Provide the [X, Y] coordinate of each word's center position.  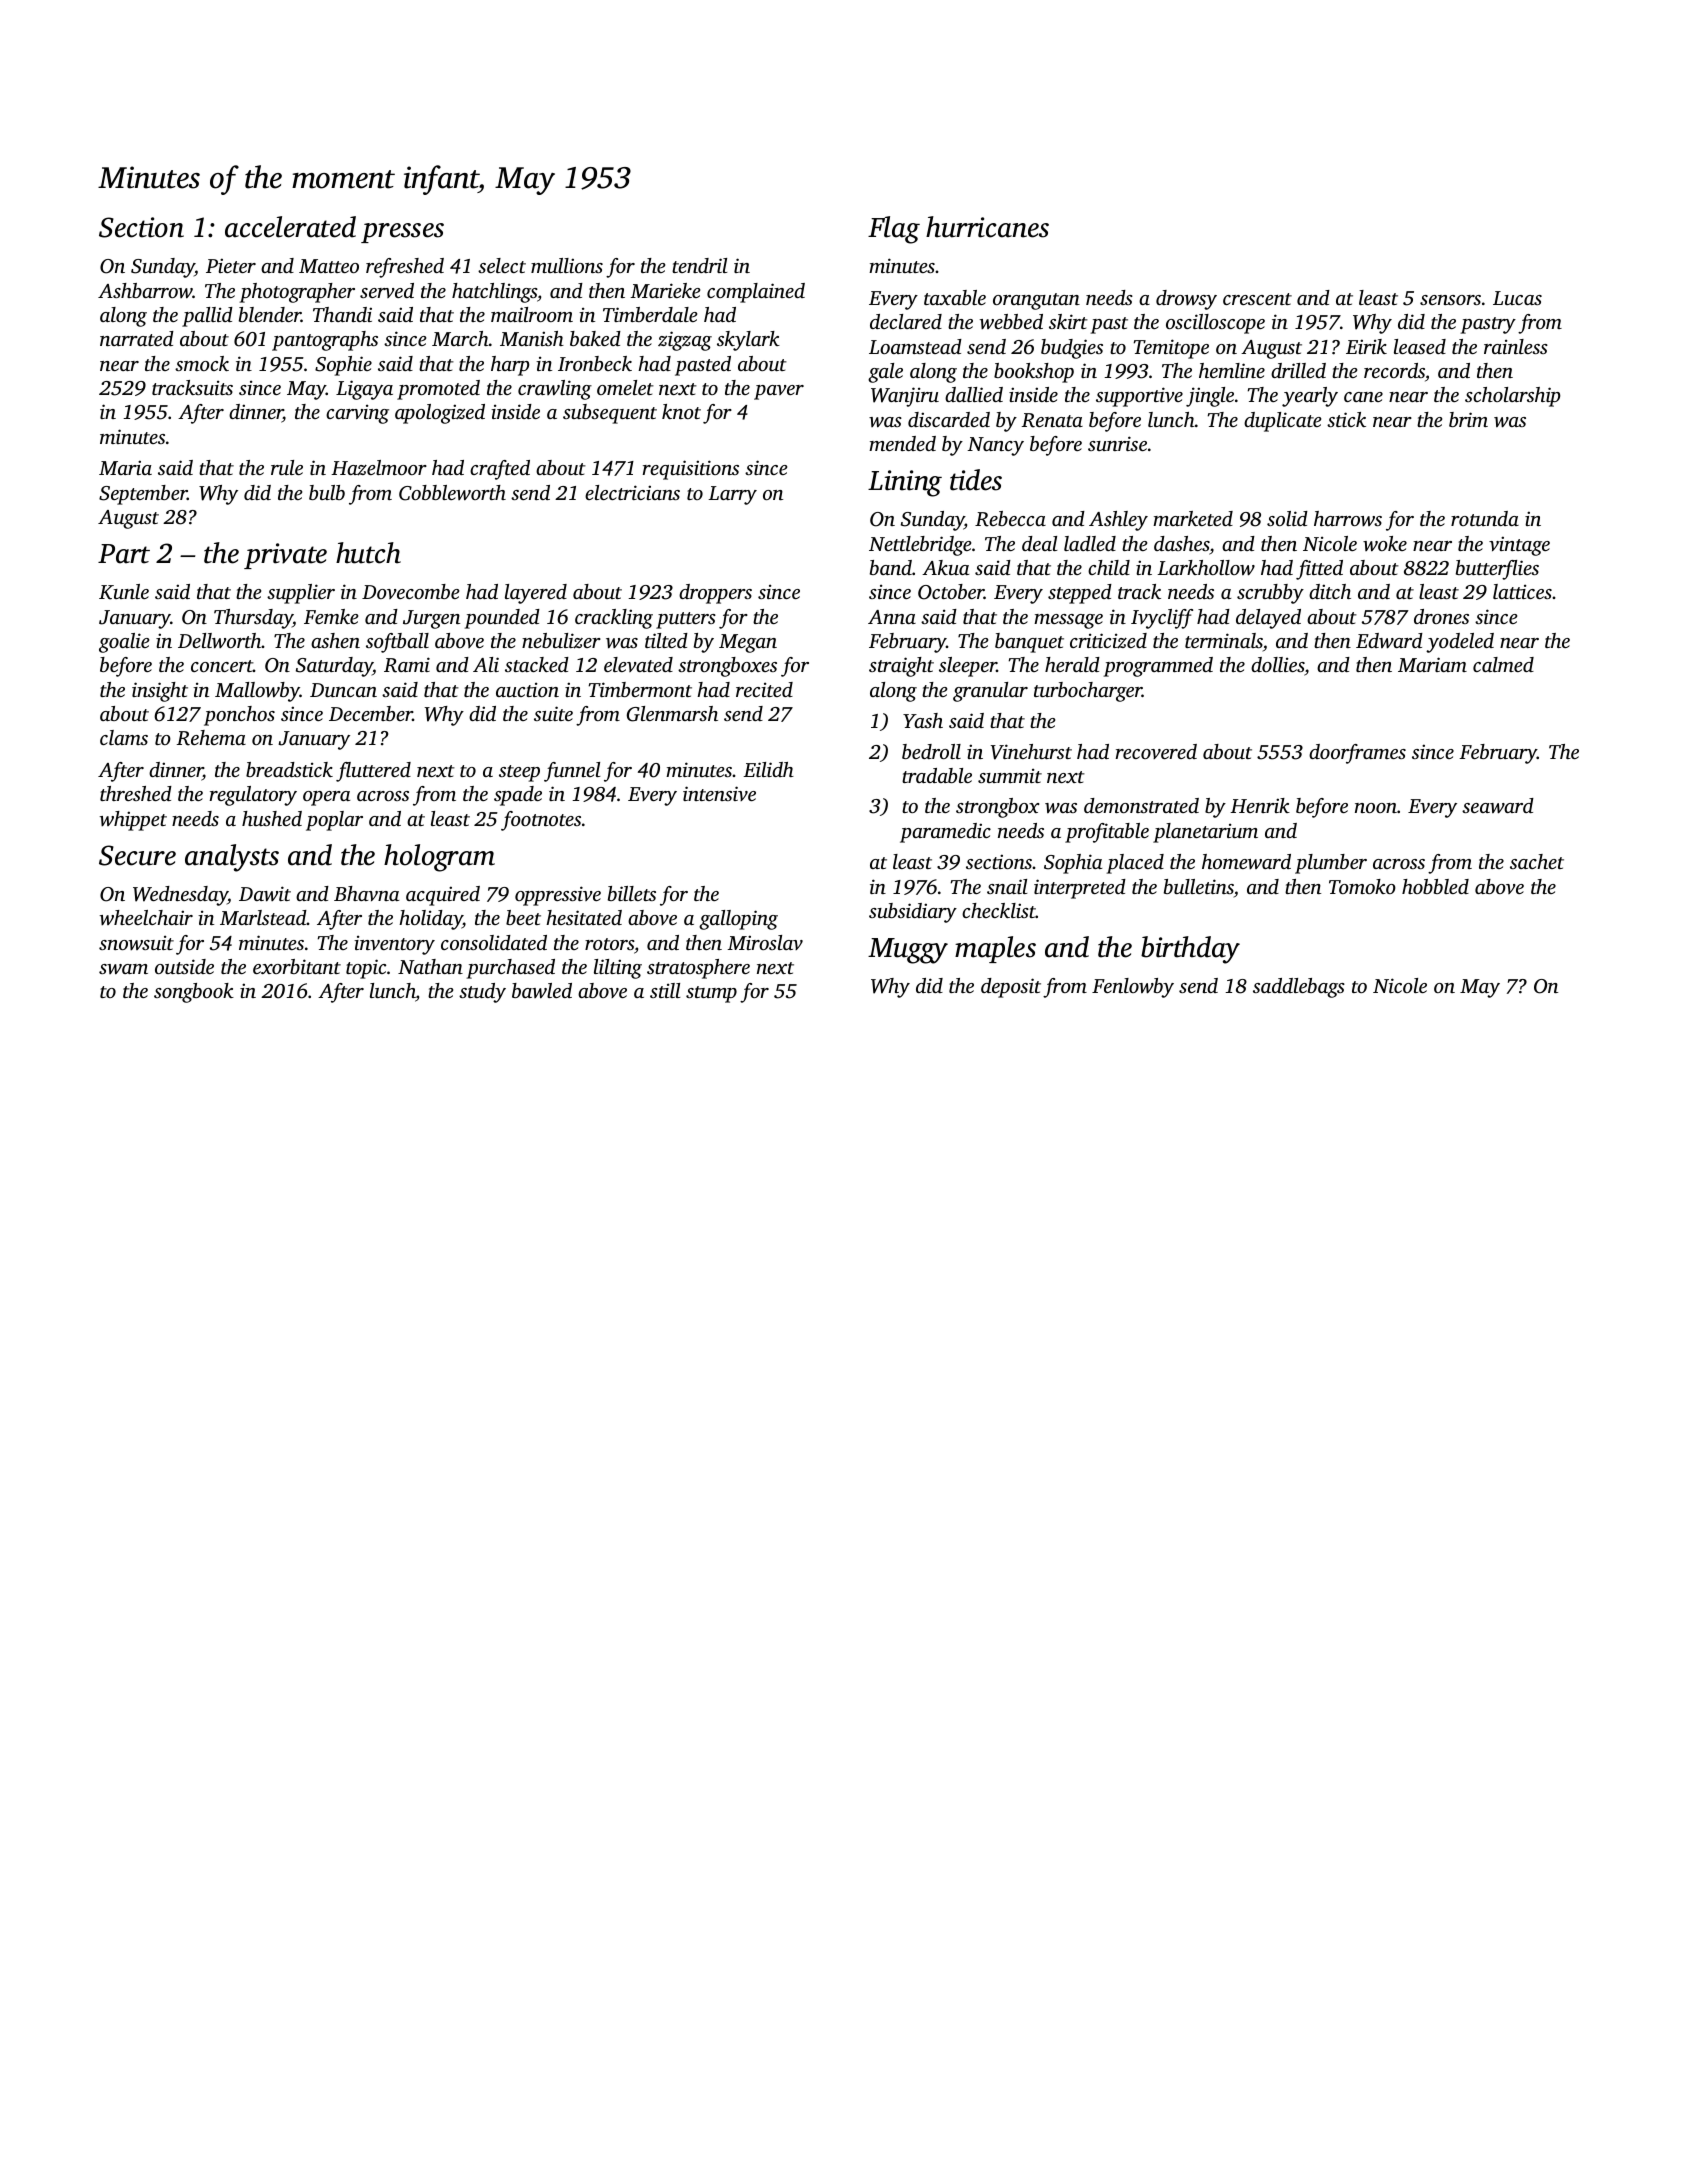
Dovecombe [410, 591]
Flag [894, 230]
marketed [1193, 518]
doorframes [1357, 754]
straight [901, 667]
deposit [1011, 988]
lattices [1522, 591]
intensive [719, 793]
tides [976, 480]
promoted [438, 390]
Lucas [1517, 298]
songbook [194, 993]
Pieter [231, 265]
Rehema [211, 738]
